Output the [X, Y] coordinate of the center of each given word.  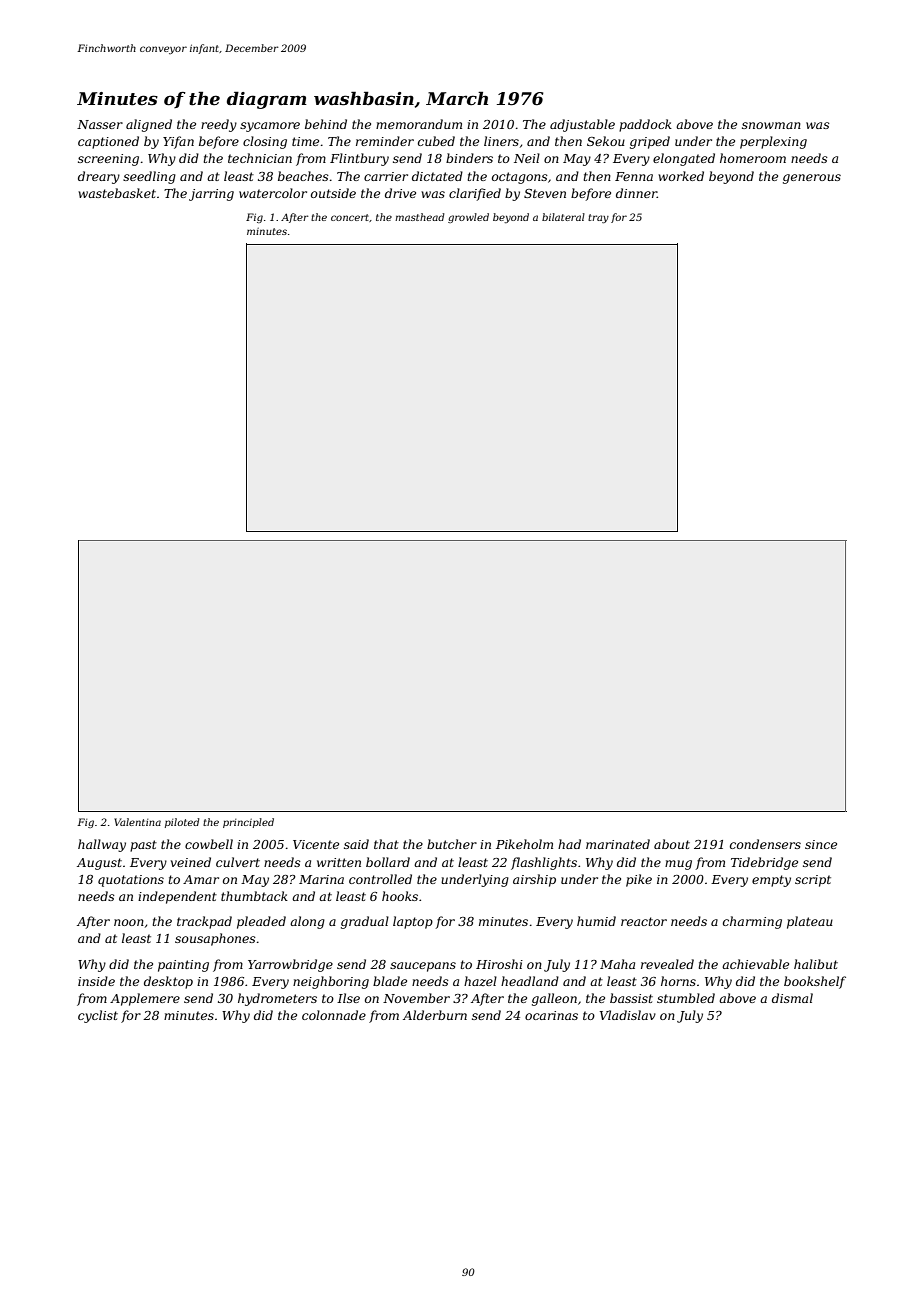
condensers [765, 844]
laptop [413, 922]
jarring [211, 195]
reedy [219, 125]
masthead [419, 217]
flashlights [544, 863]
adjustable [582, 125]
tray [598, 218]
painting [183, 966]
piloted [182, 823]
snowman [771, 125]
